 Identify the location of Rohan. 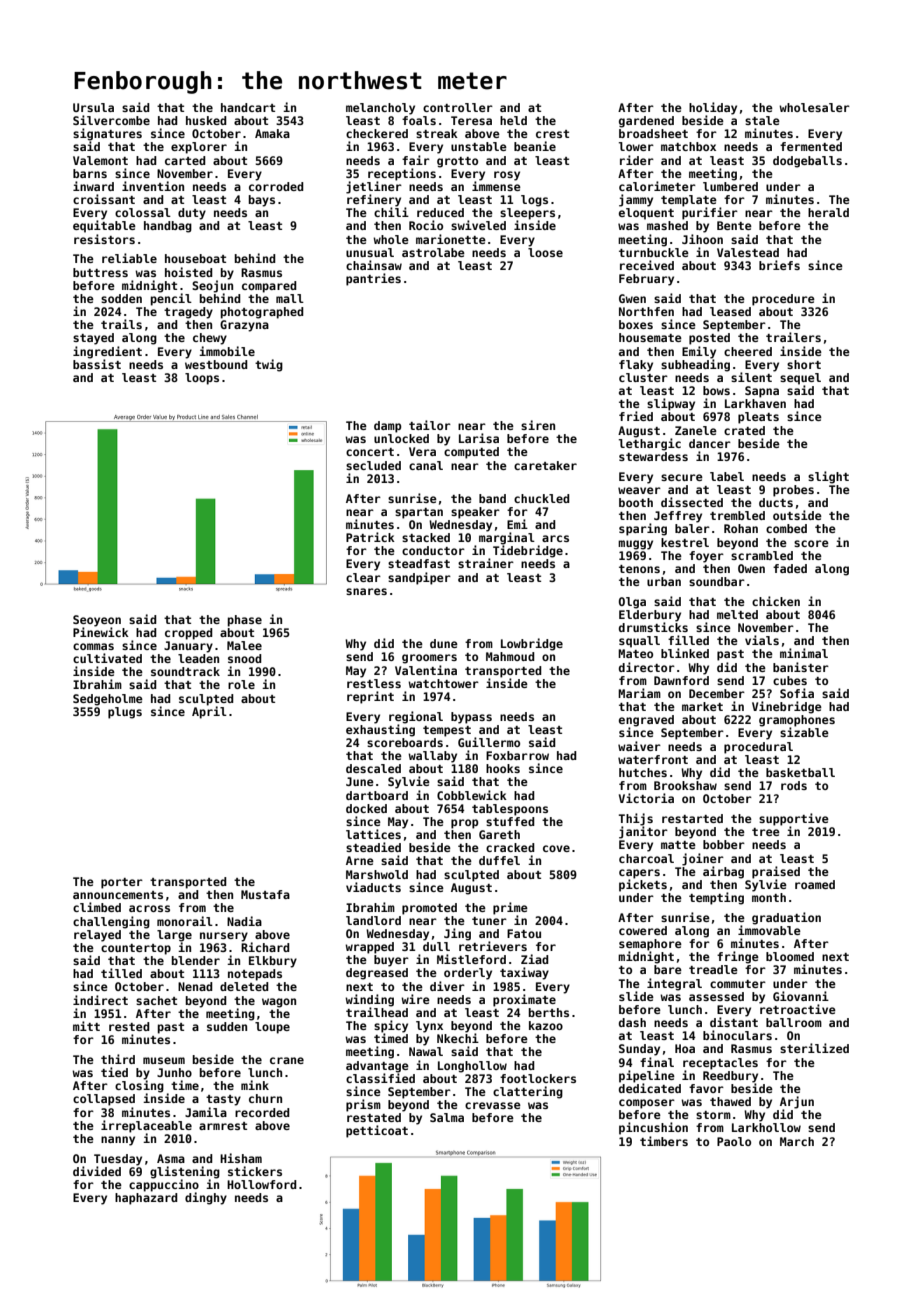
(741, 528).
